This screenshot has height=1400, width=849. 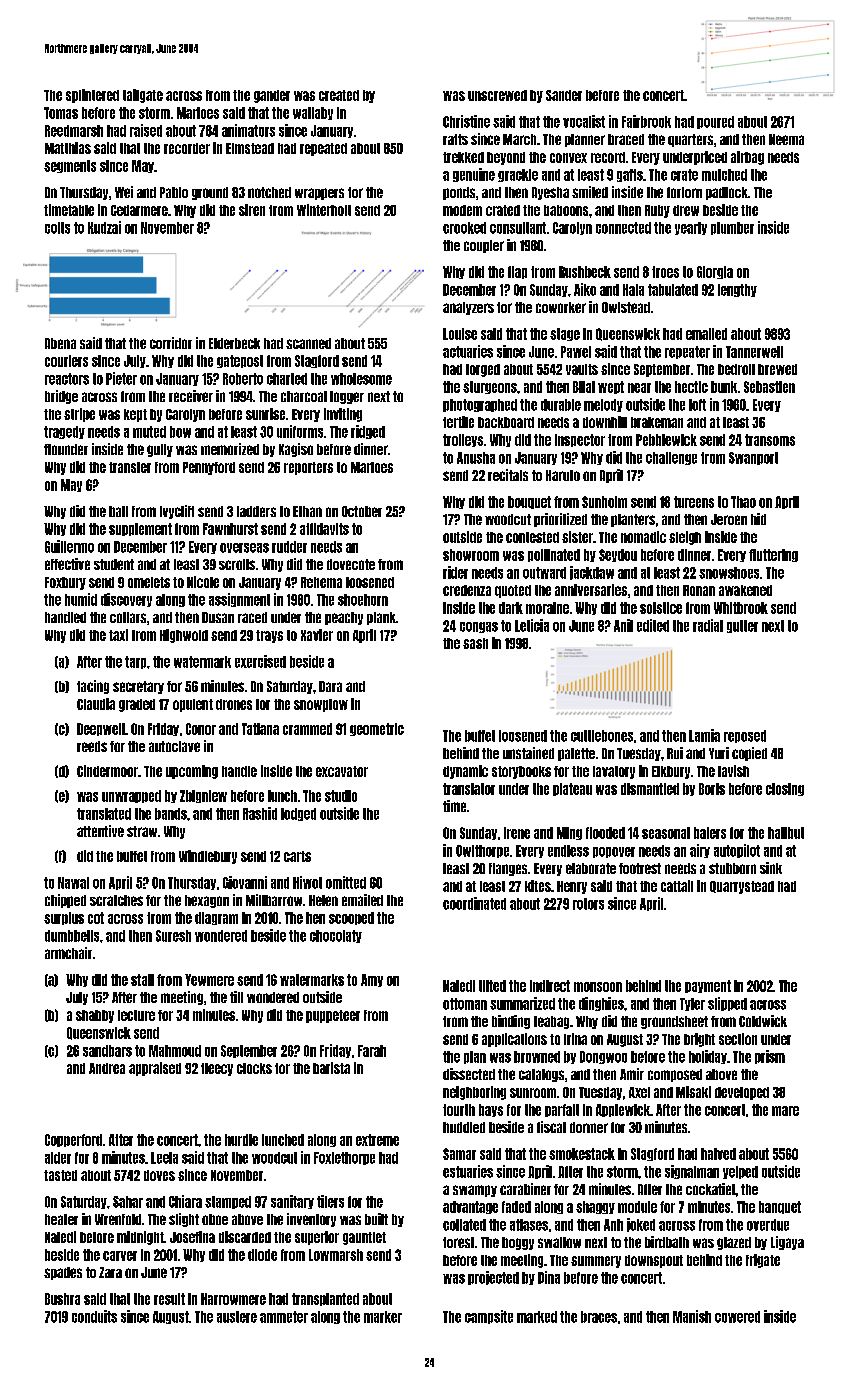 What do you see at coordinates (692, 1316) in the screenshot?
I see `Manish` at bounding box center [692, 1316].
